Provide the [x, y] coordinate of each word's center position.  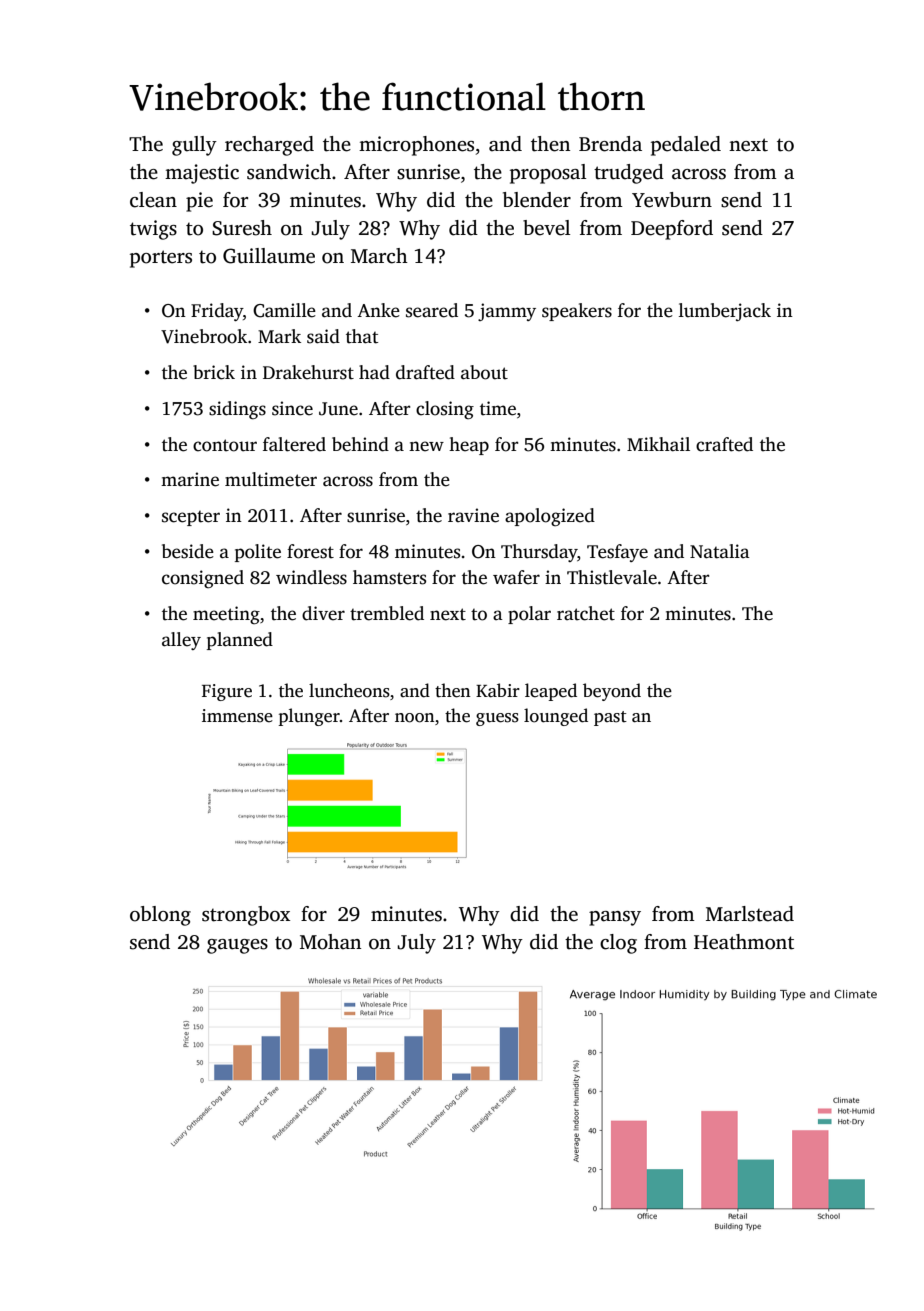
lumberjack [725, 312]
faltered [294, 444]
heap [469, 446]
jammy [507, 312]
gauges [237, 946]
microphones [416, 146]
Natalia [720, 551]
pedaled [686, 146]
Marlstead [750, 914]
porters [161, 259]
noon [415, 718]
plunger [309, 717]
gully [194, 146]
